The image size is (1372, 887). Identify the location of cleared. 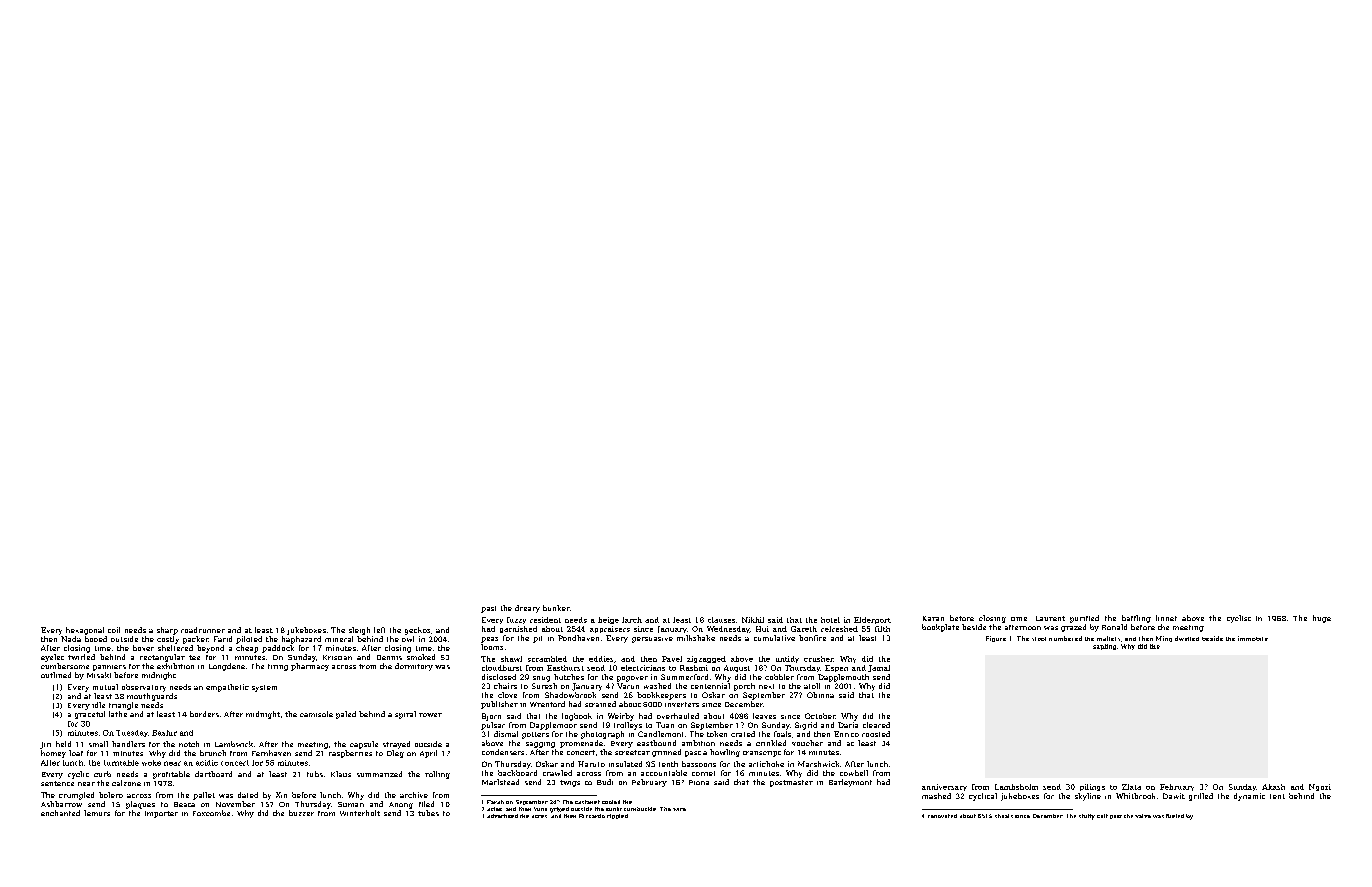
(876, 725).
